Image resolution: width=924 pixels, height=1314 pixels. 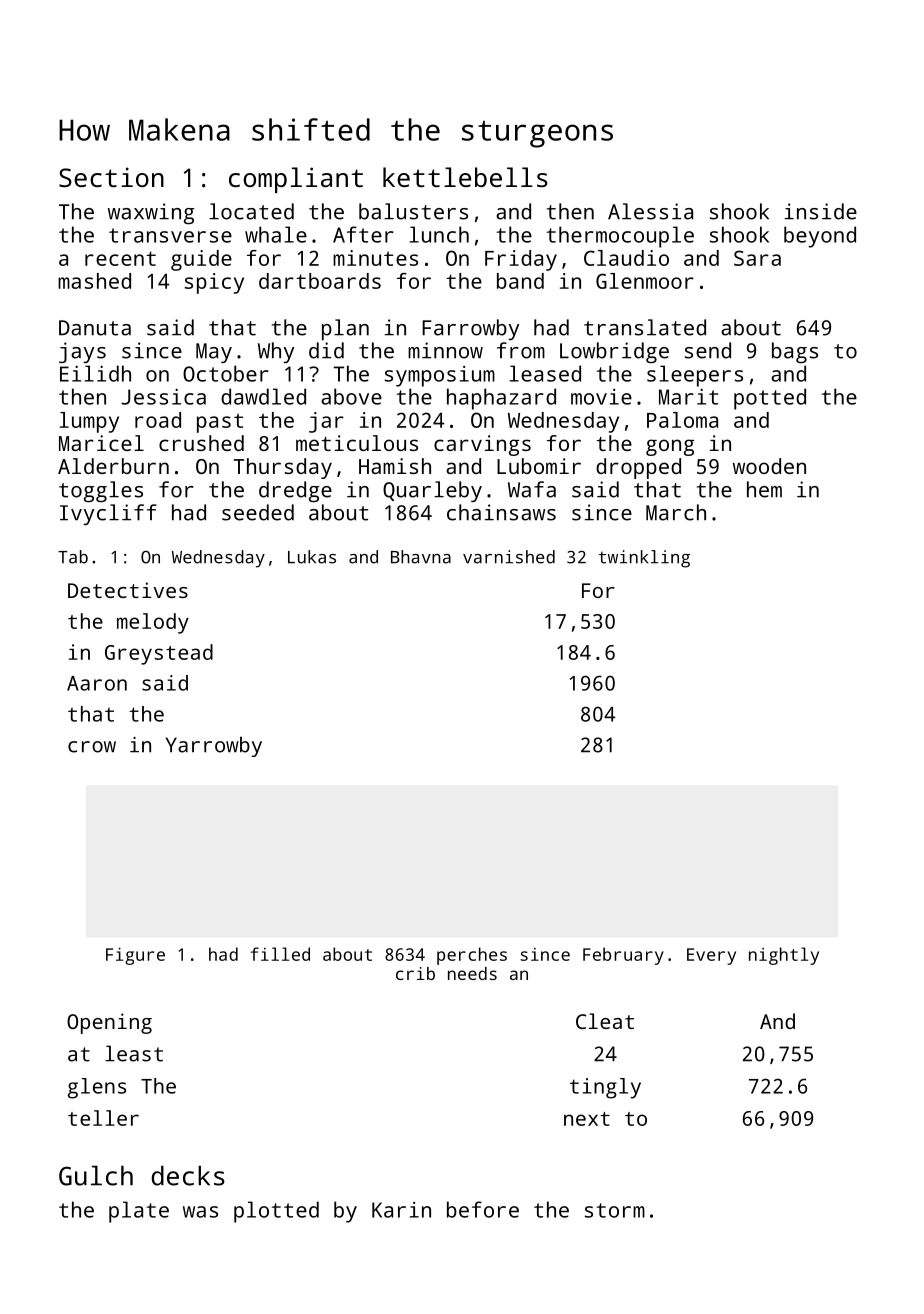 I want to click on plate, so click(x=139, y=1212).
